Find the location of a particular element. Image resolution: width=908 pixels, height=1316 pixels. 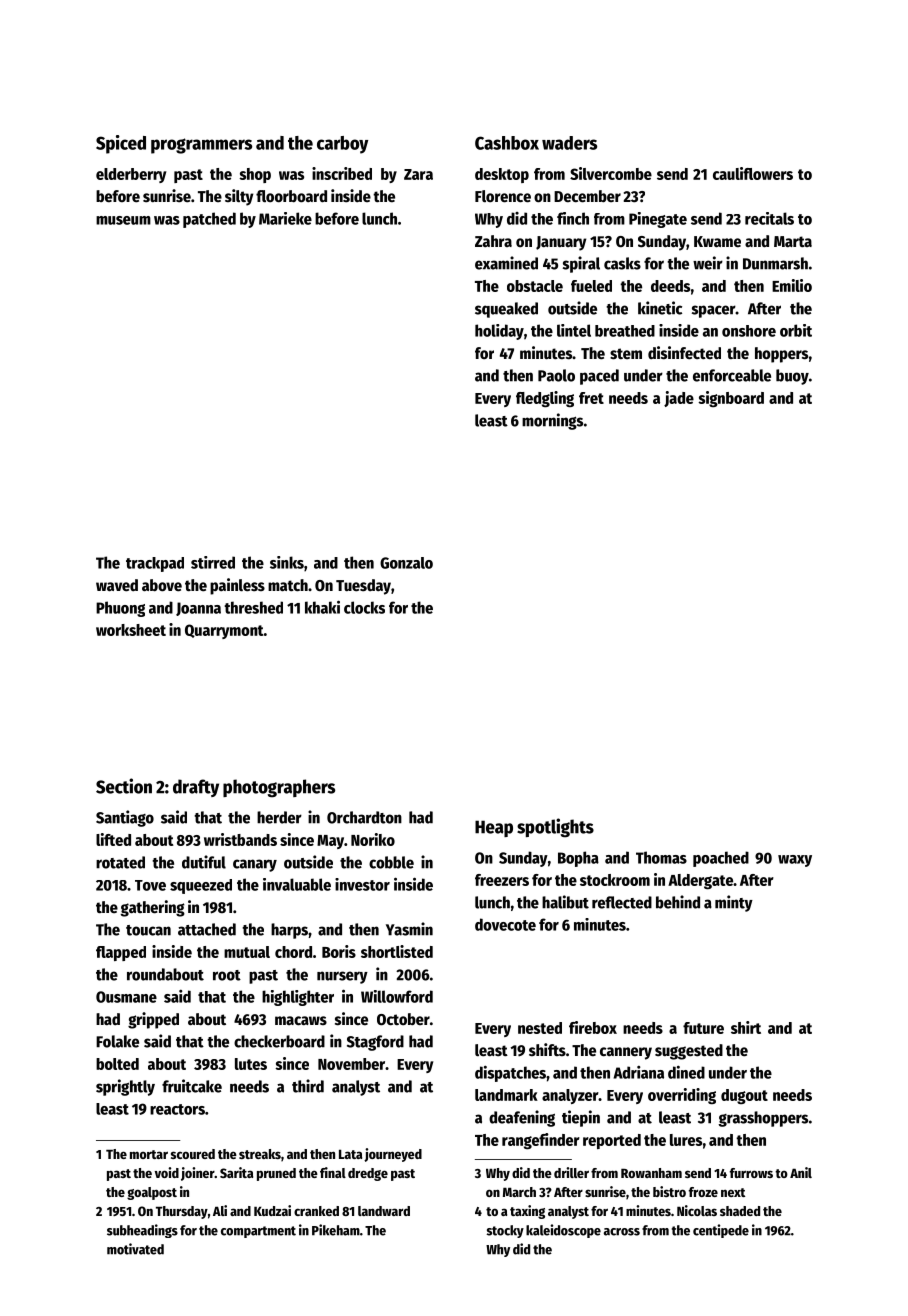

trackpad is located at coordinates (155, 564).
